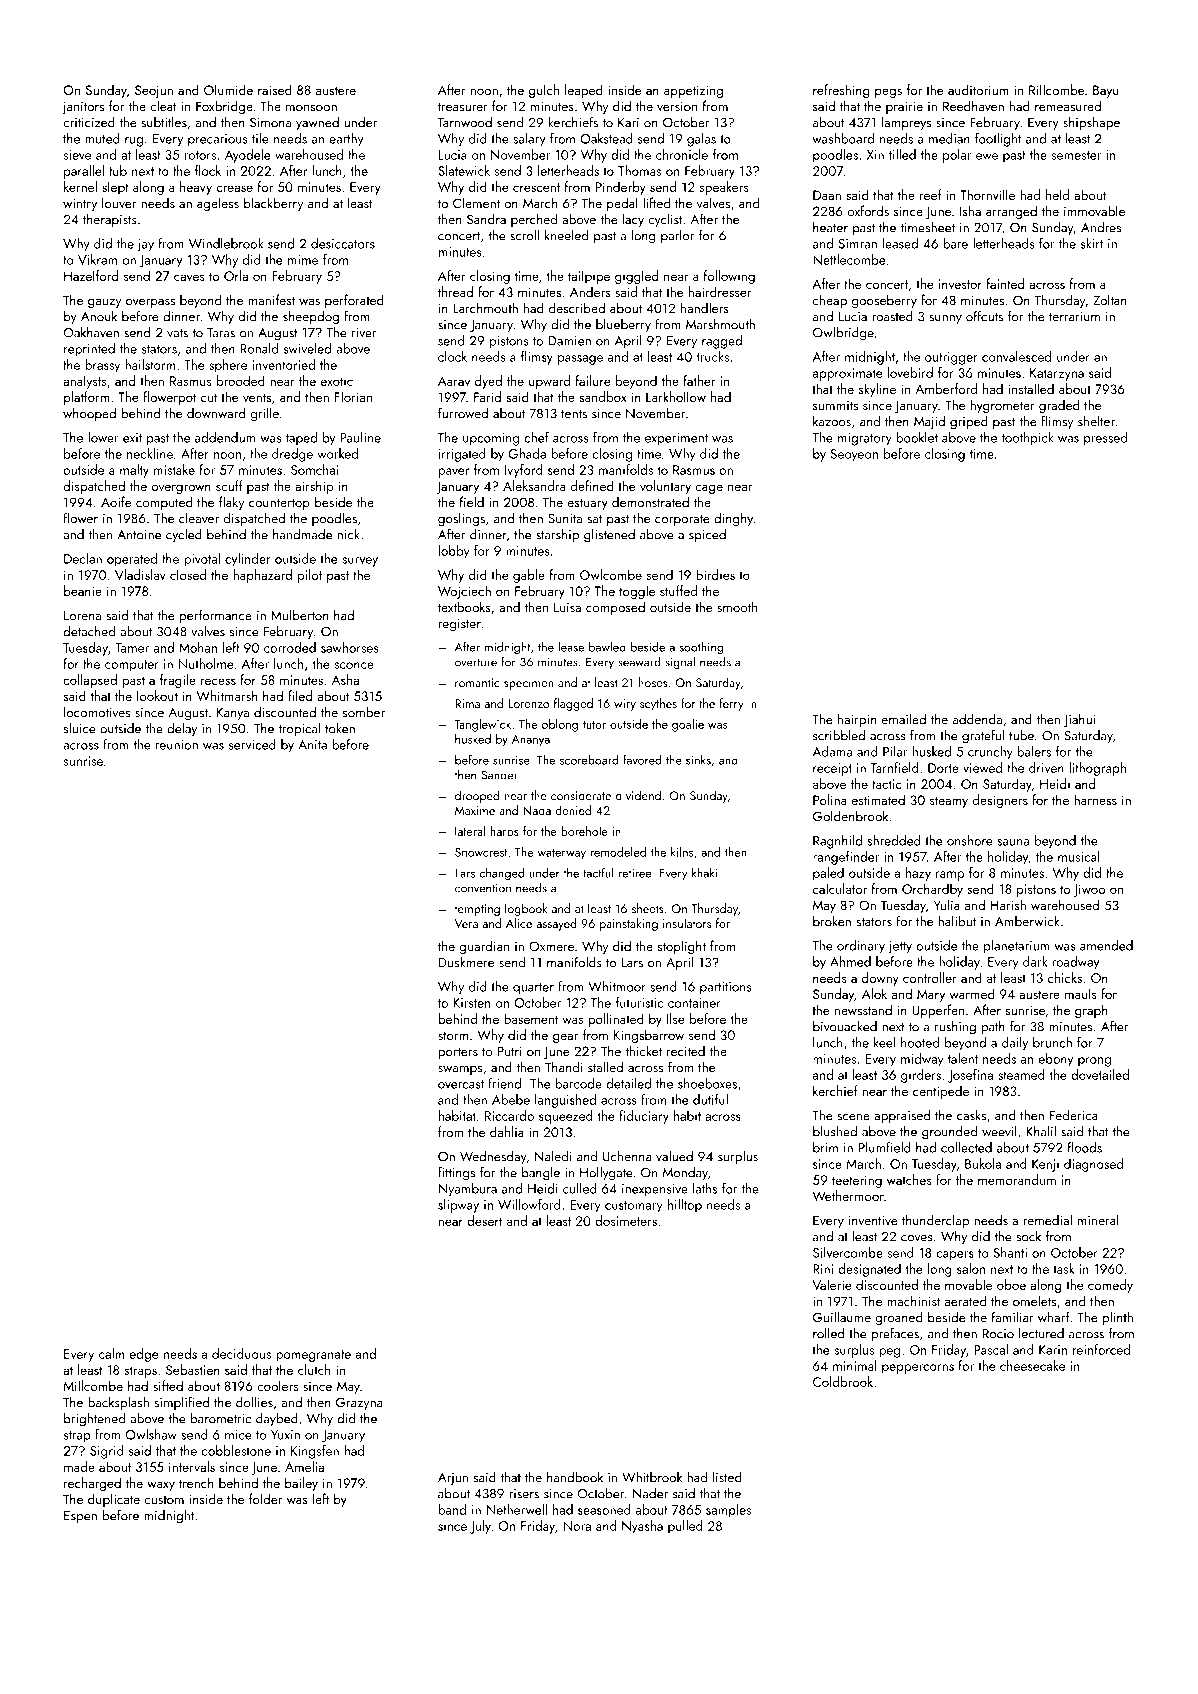 The height and width of the screenshot is (1694, 1198). What do you see at coordinates (480, 1527) in the screenshot?
I see `July` at bounding box center [480, 1527].
